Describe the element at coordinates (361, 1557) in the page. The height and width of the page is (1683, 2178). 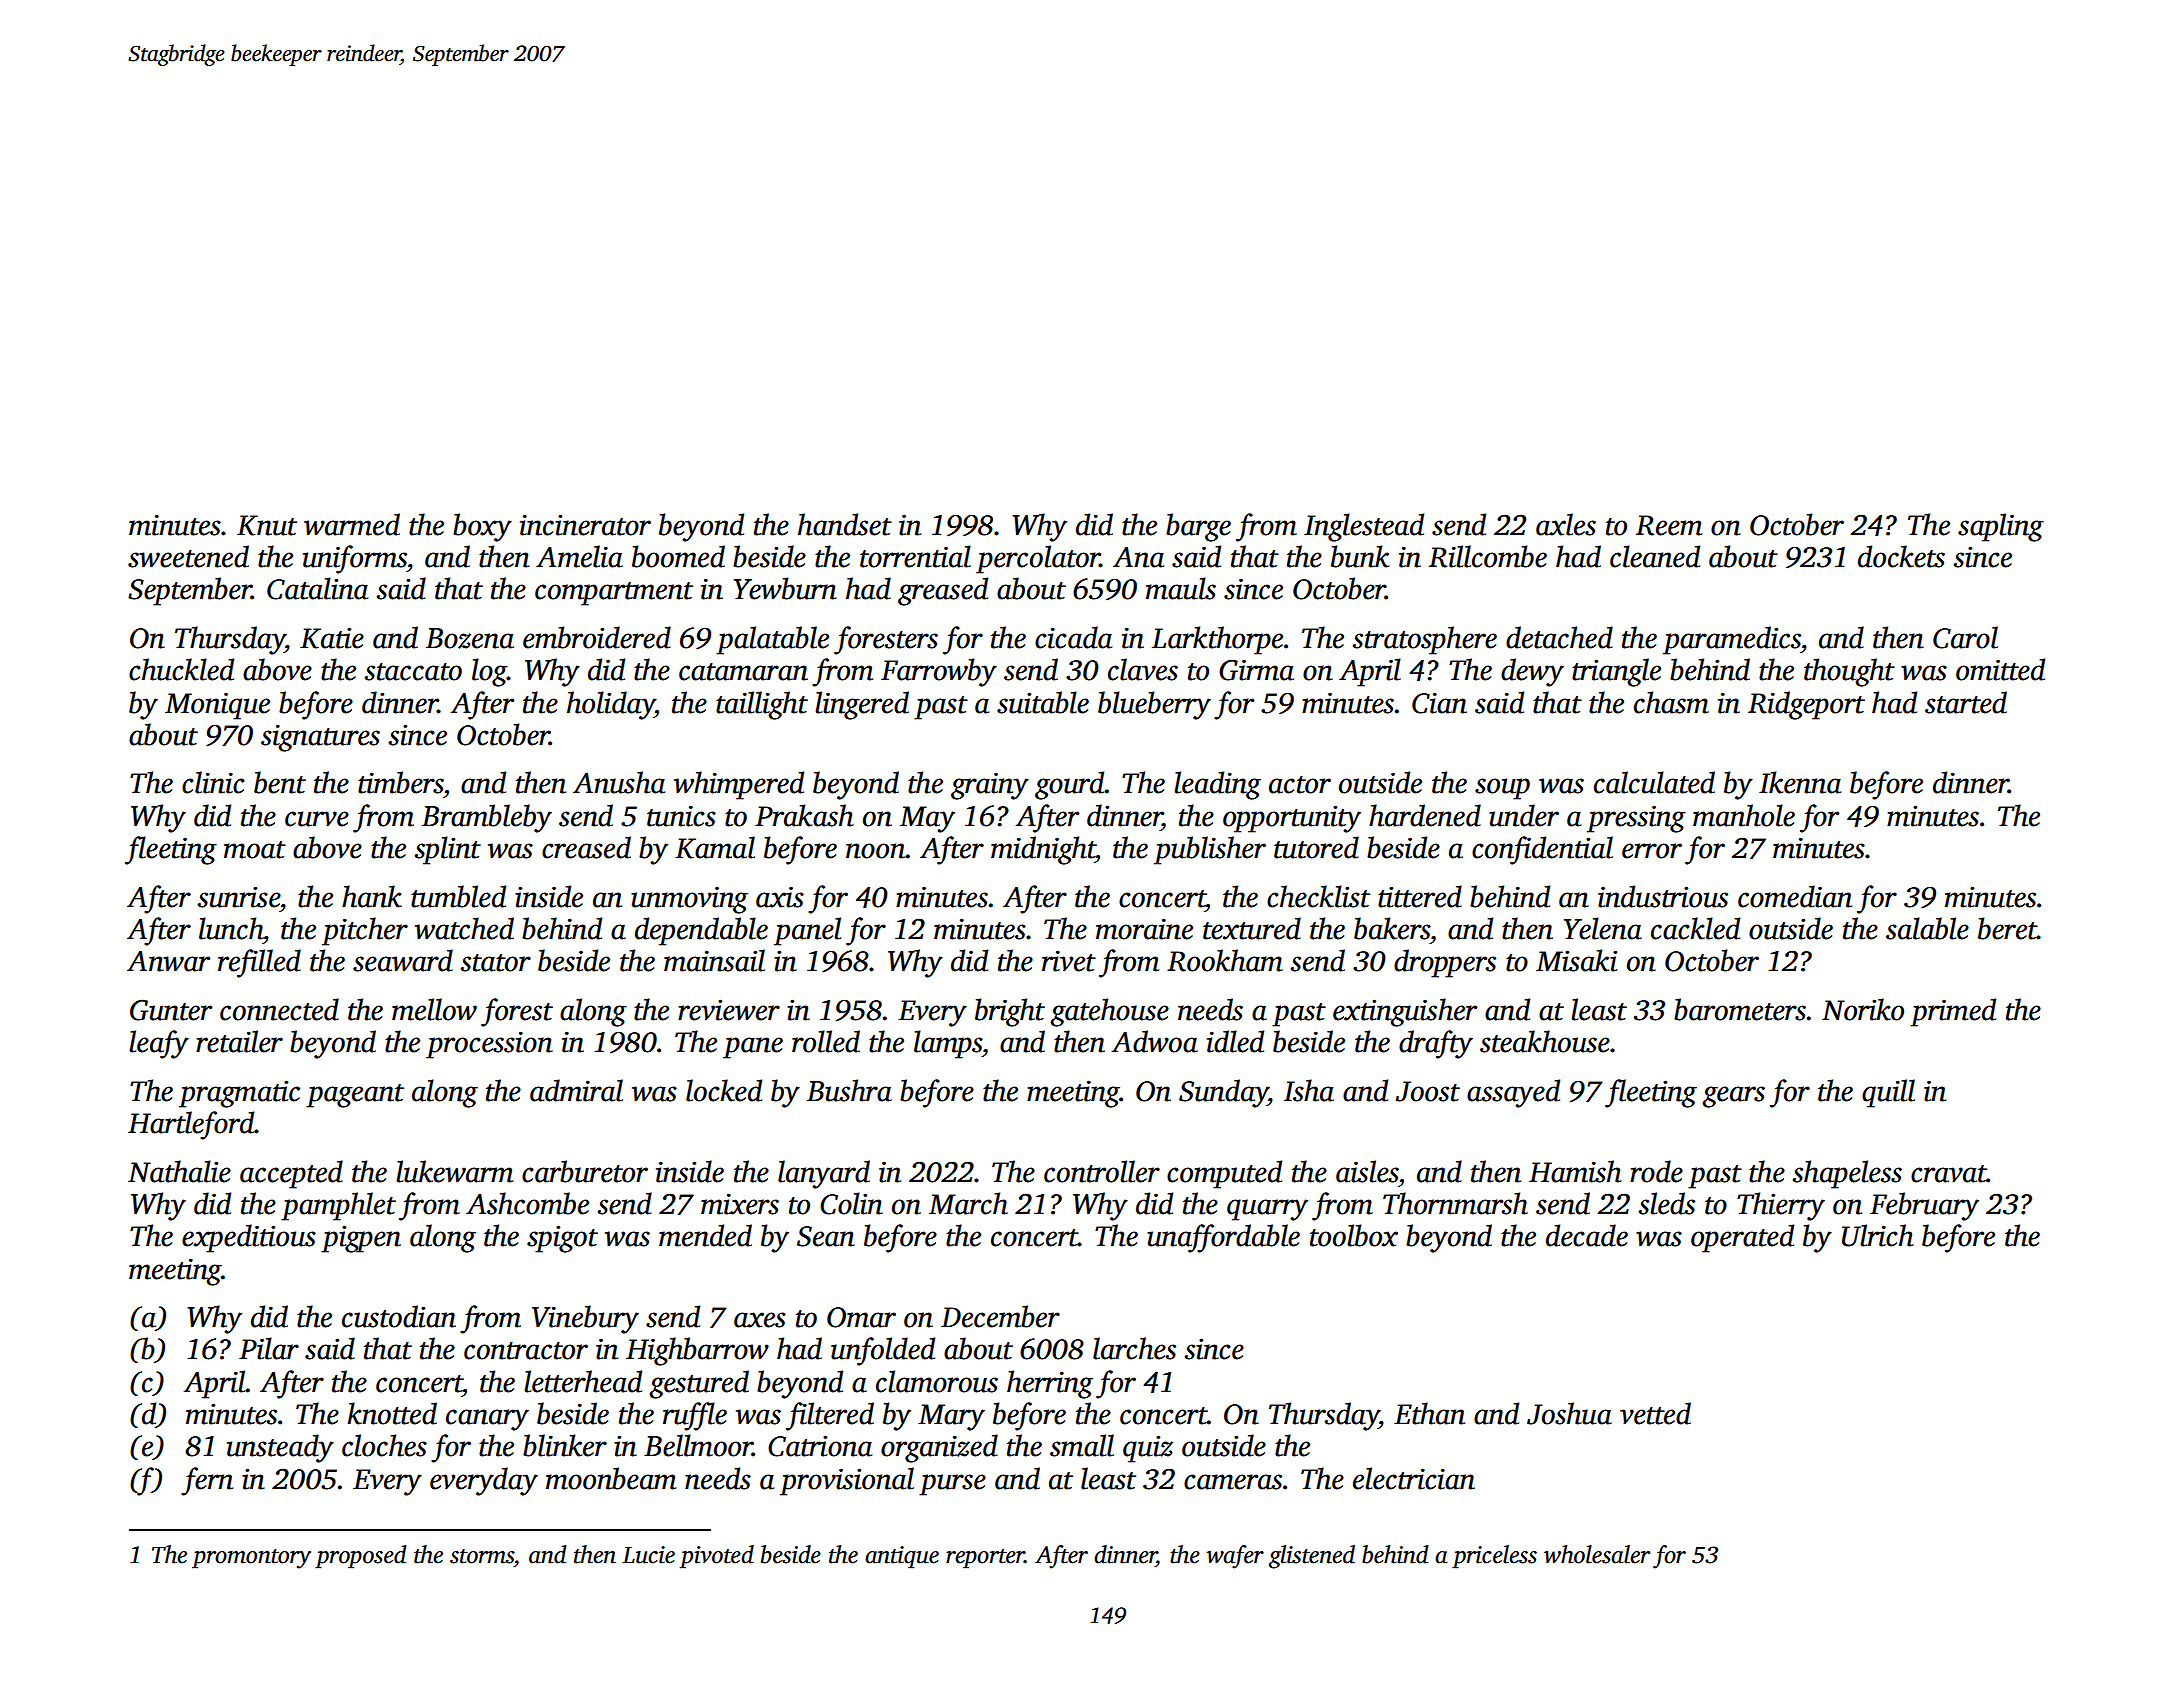
I see `proposed` at that location.
